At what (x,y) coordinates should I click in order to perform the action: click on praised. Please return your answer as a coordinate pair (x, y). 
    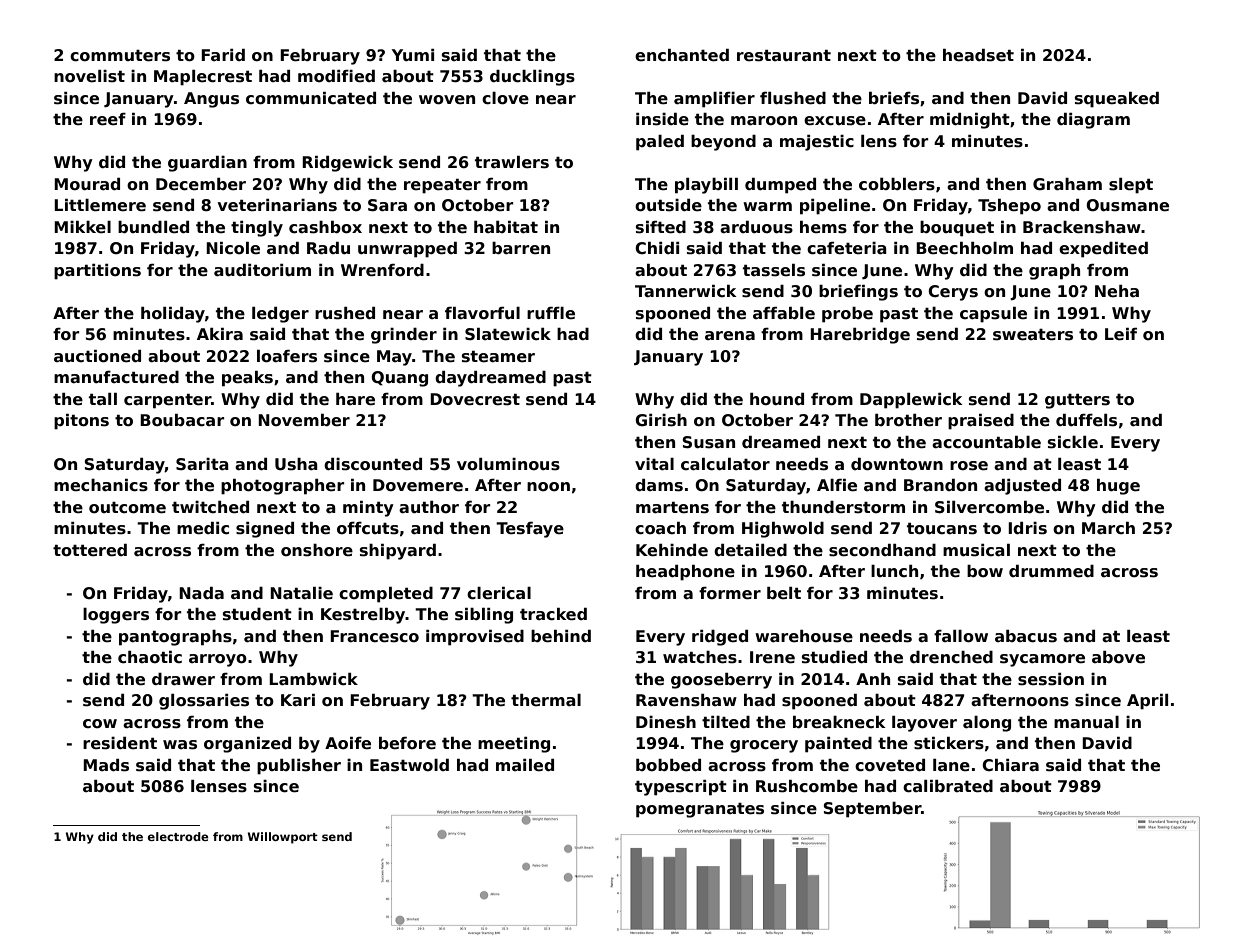
    Looking at the image, I should click on (981, 422).
